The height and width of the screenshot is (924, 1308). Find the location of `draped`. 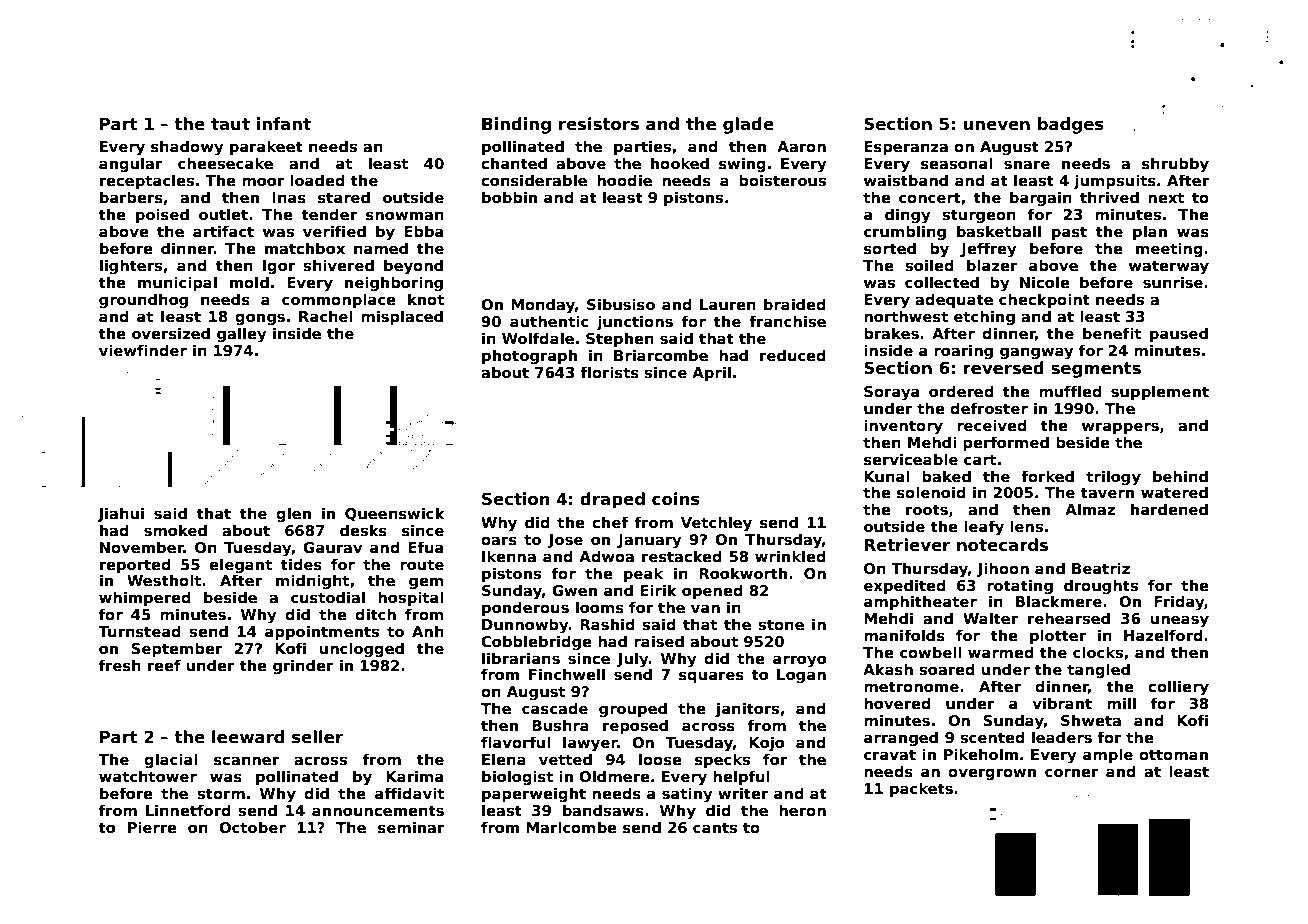

draped is located at coordinates (612, 500).
